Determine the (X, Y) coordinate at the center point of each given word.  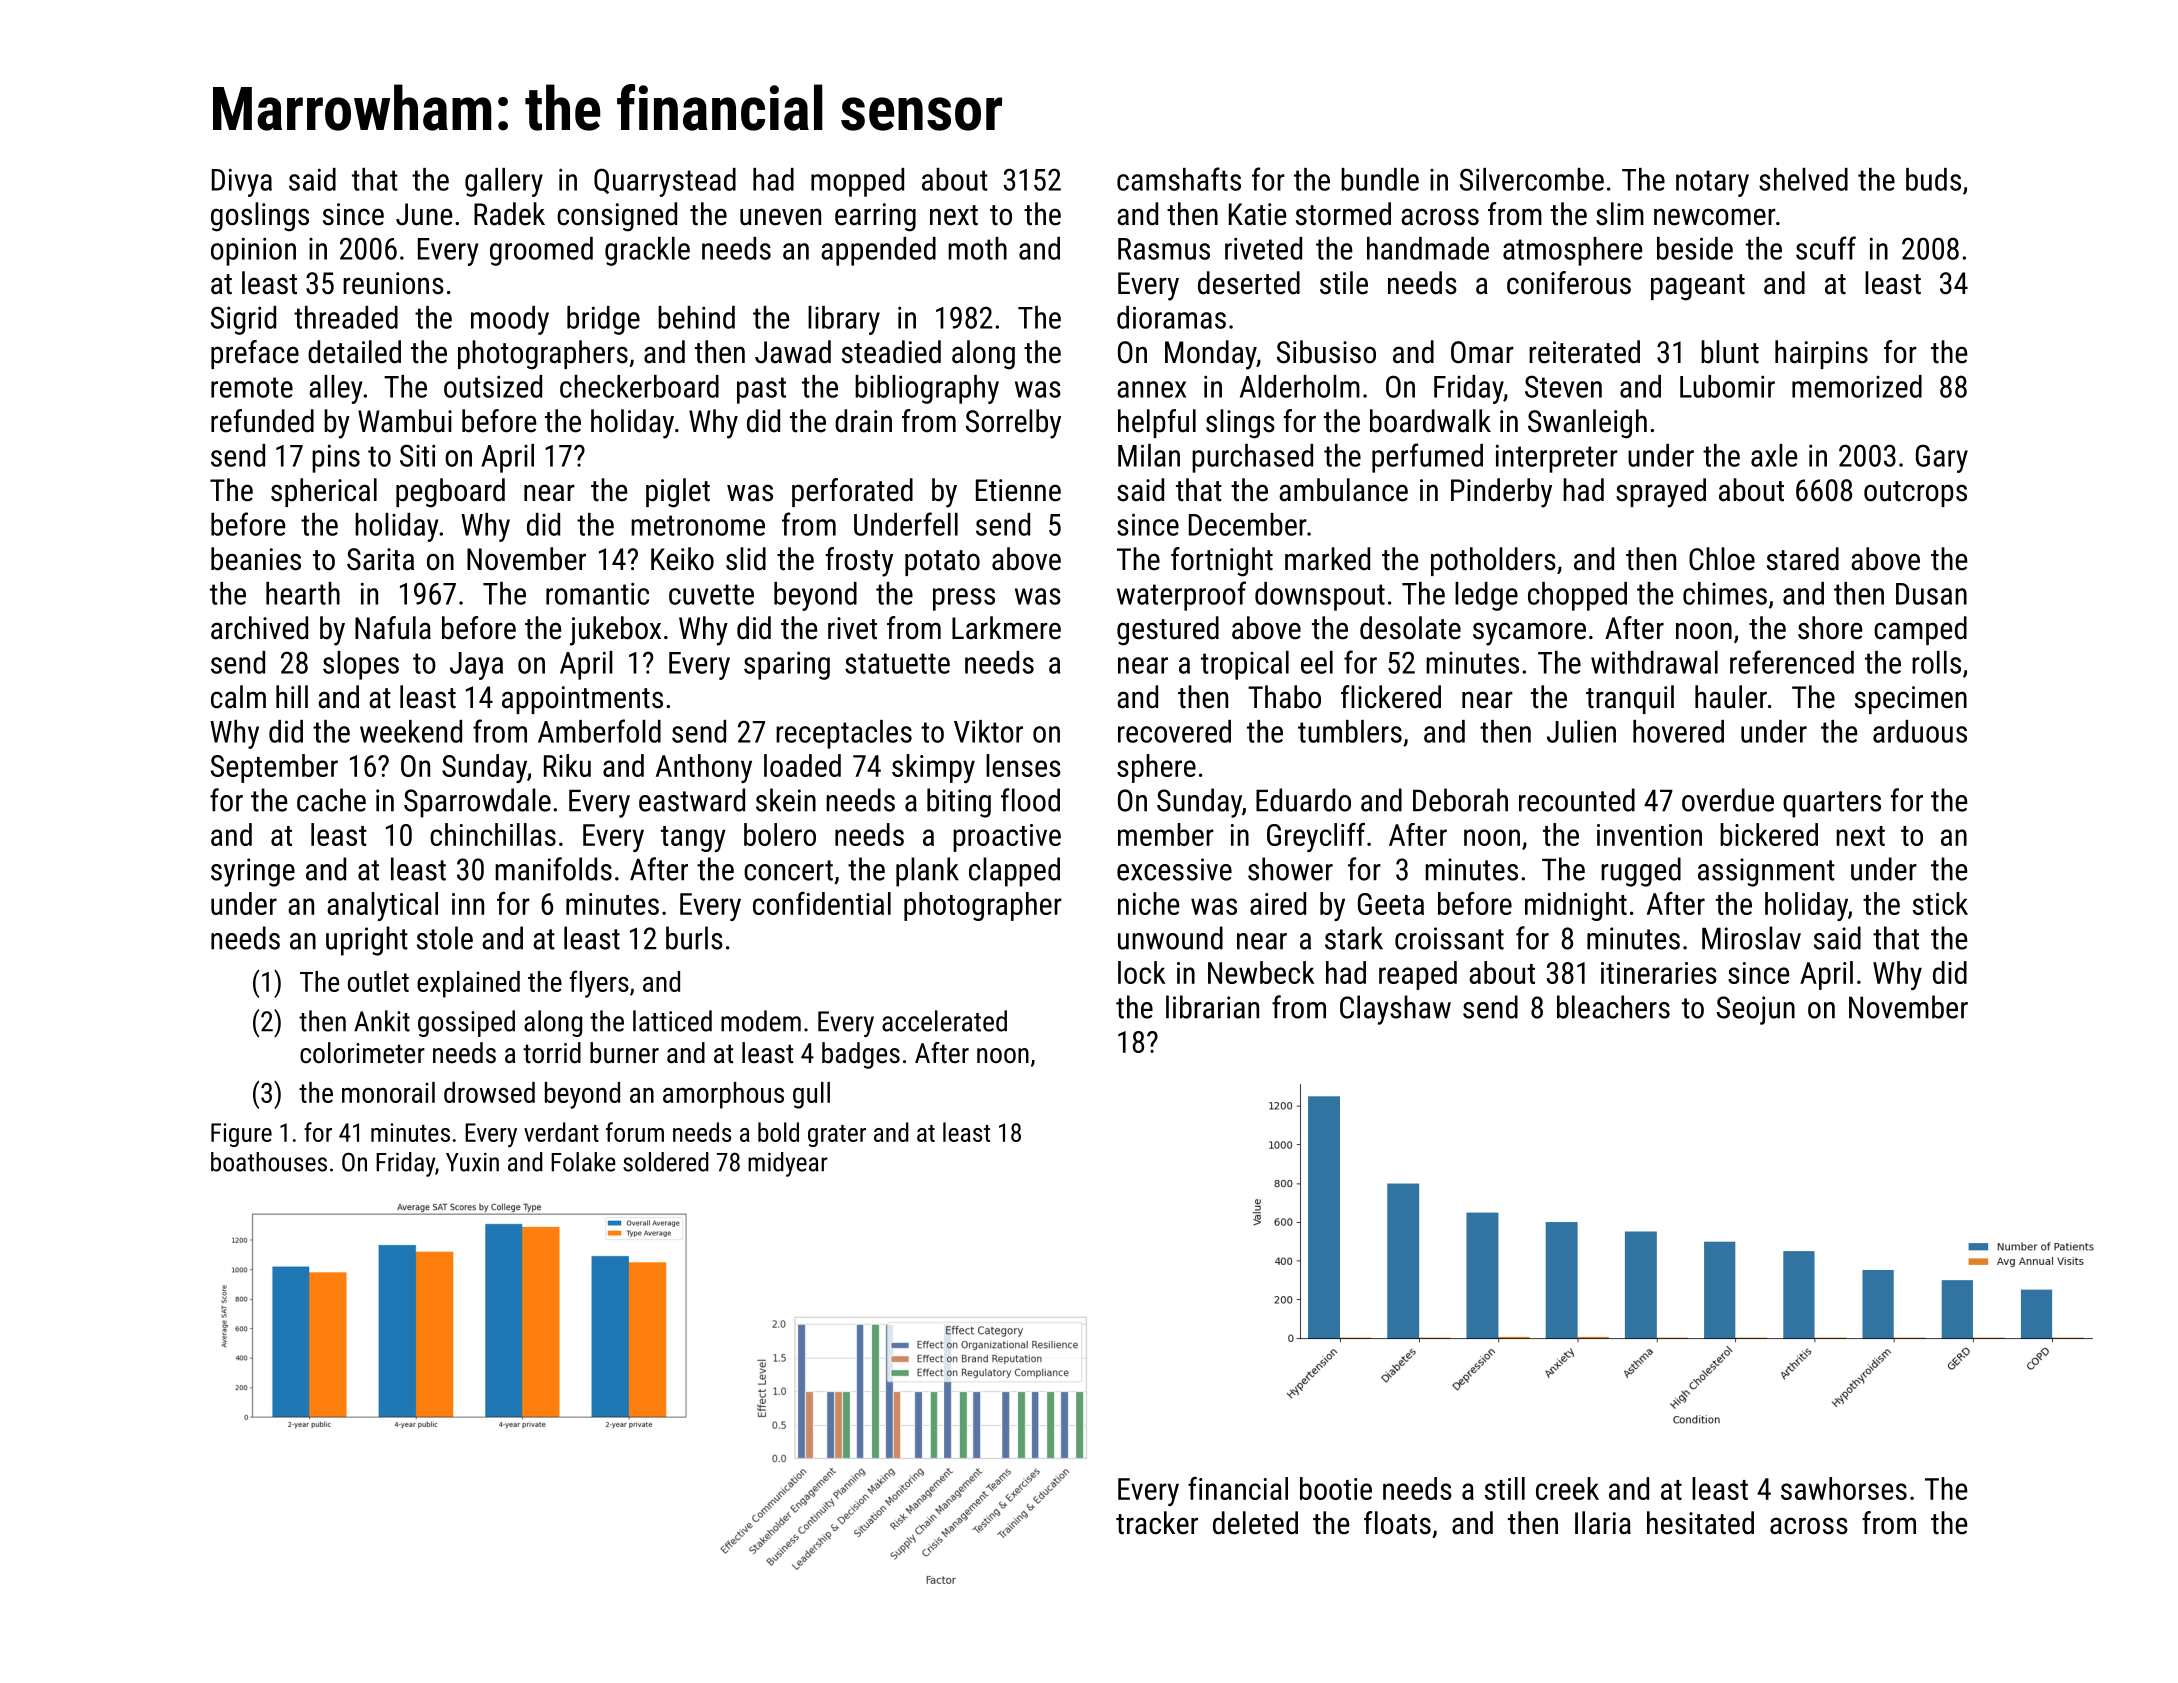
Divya (242, 182)
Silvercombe (1532, 179)
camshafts (1179, 179)
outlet (378, 981)
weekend (411, 731)
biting (959, 803)
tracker (1157, 1523)
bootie (1336, 1488)
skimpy (933, 768)
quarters (1832, 804)
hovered (1678, 731)
